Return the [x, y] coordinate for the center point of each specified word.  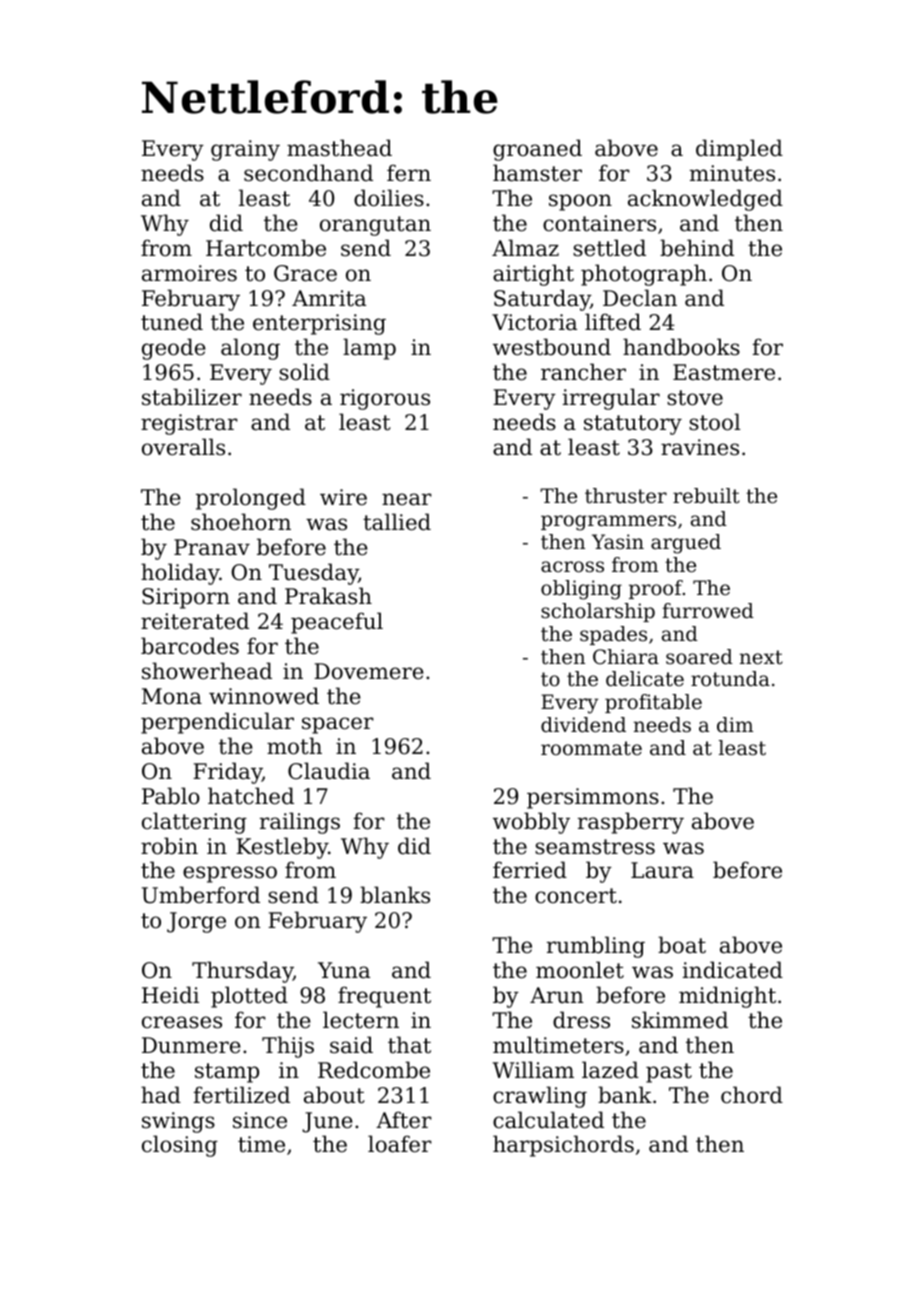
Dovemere [369, 671]
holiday [180, 574]
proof [656, 589]
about [334, 1095]
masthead [339, 148]
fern [409, 173]
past [669, 1073]
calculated [548, 1120]
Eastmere [724, 372]
